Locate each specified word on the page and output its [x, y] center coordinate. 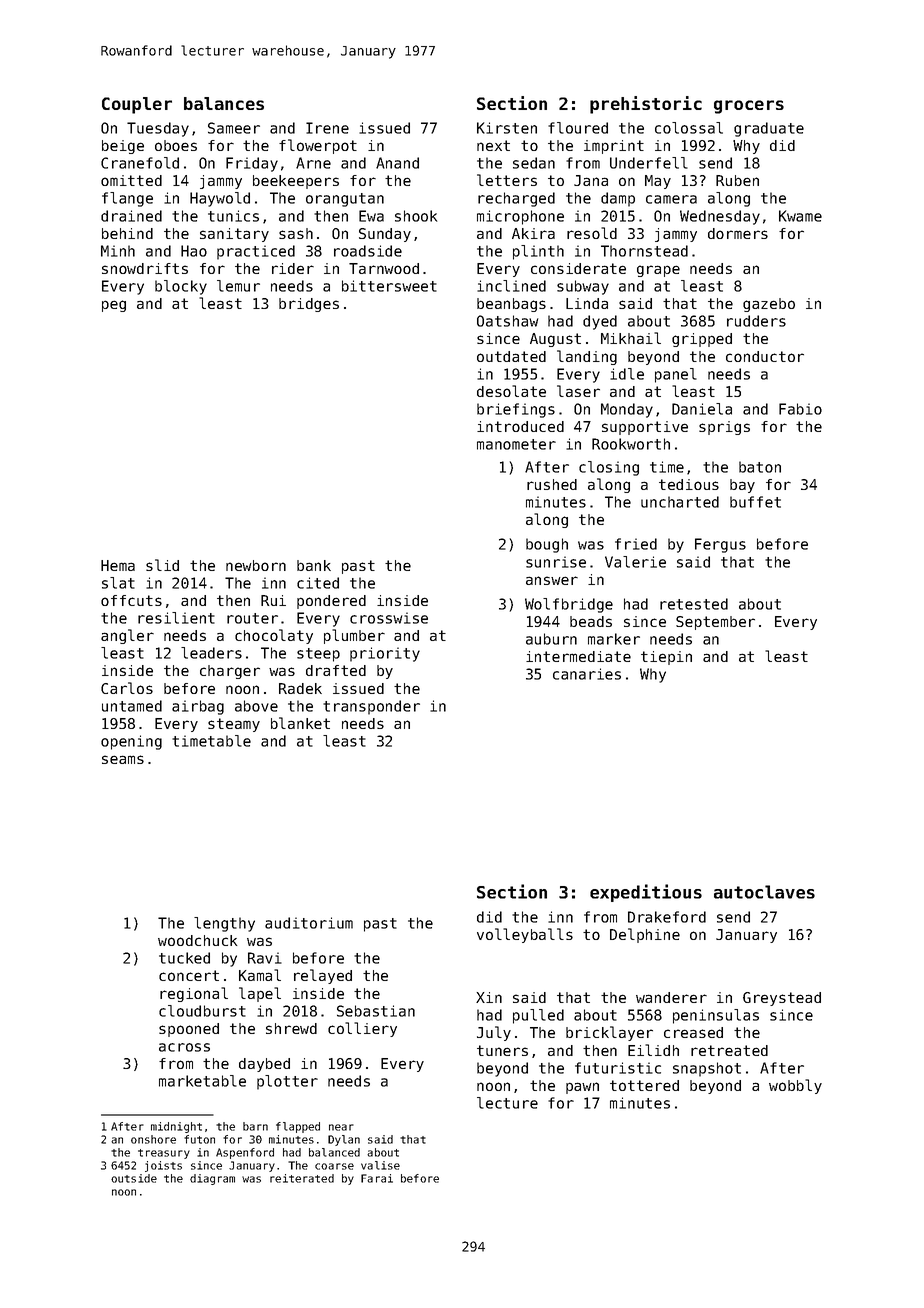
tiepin [666, 658]
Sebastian [376, 1011]
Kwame [800, 216]
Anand [397, 163]
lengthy [224, 924]
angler [127, 636]
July [494, 1033]
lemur [238, 286]
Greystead [782, 999]
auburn [551, 639]
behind [127, 233]
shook [416, 216]
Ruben [737, 180]
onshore [153, 1139]
